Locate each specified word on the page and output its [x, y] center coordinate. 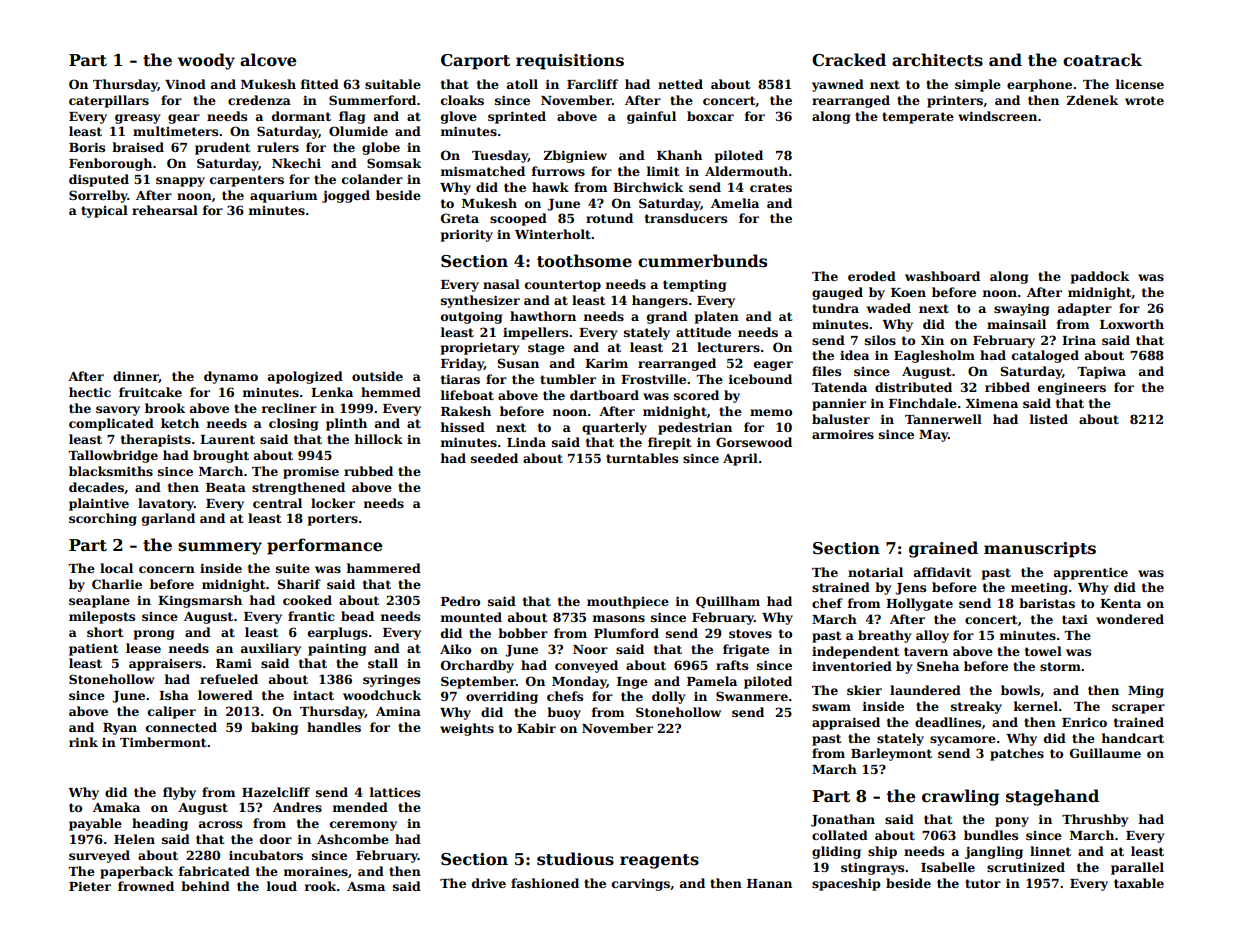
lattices [395, 792]
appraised [846, 723]
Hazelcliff [276, 792]
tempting [694, 285]
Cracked [849, 60]
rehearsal [165, 210]
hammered [384, 568]
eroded [872, 276]
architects [937, 60]
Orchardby [477, 666]
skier [864, 690]
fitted [320, 84]
